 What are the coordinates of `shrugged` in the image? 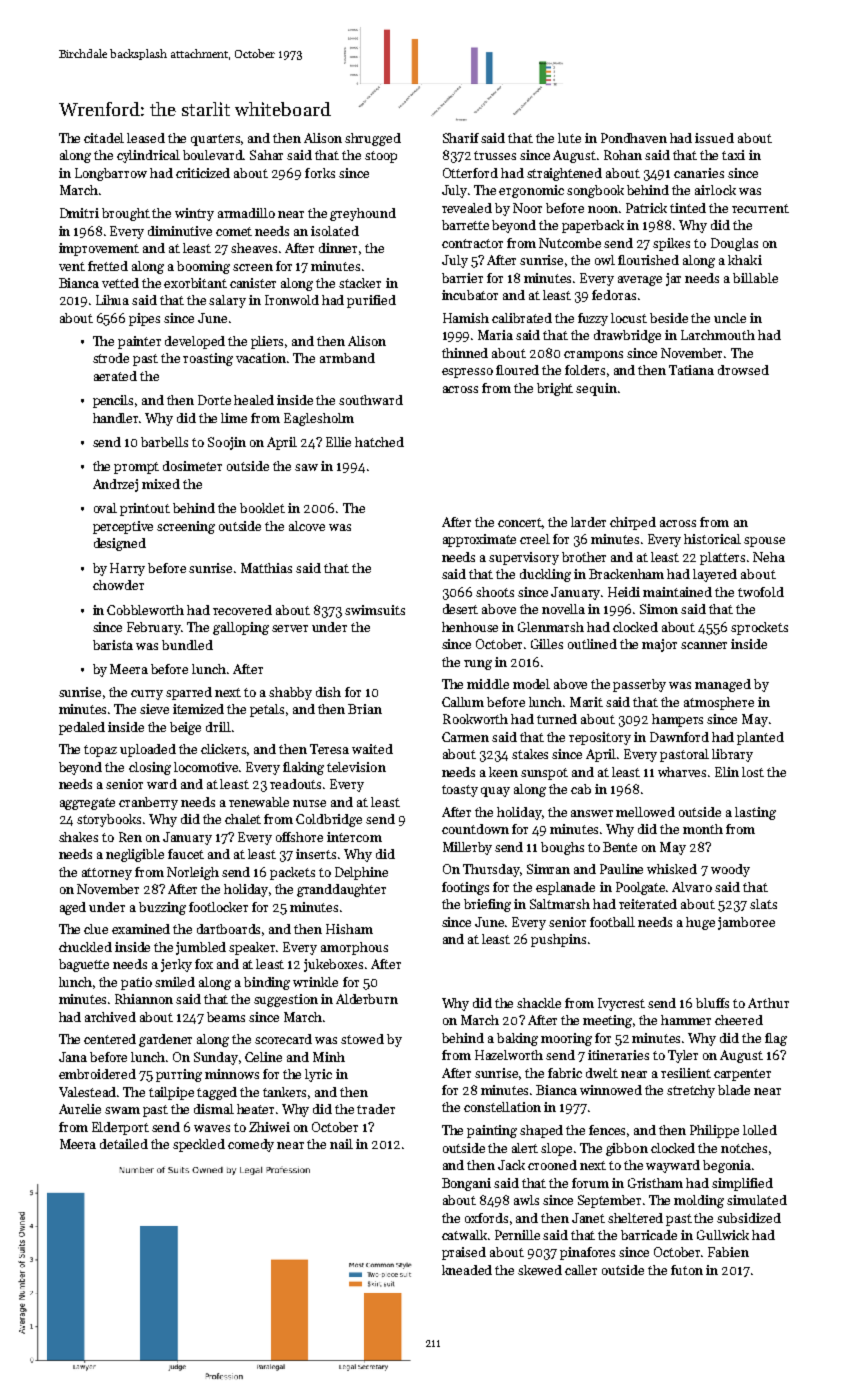 It's located at (373, 139).
